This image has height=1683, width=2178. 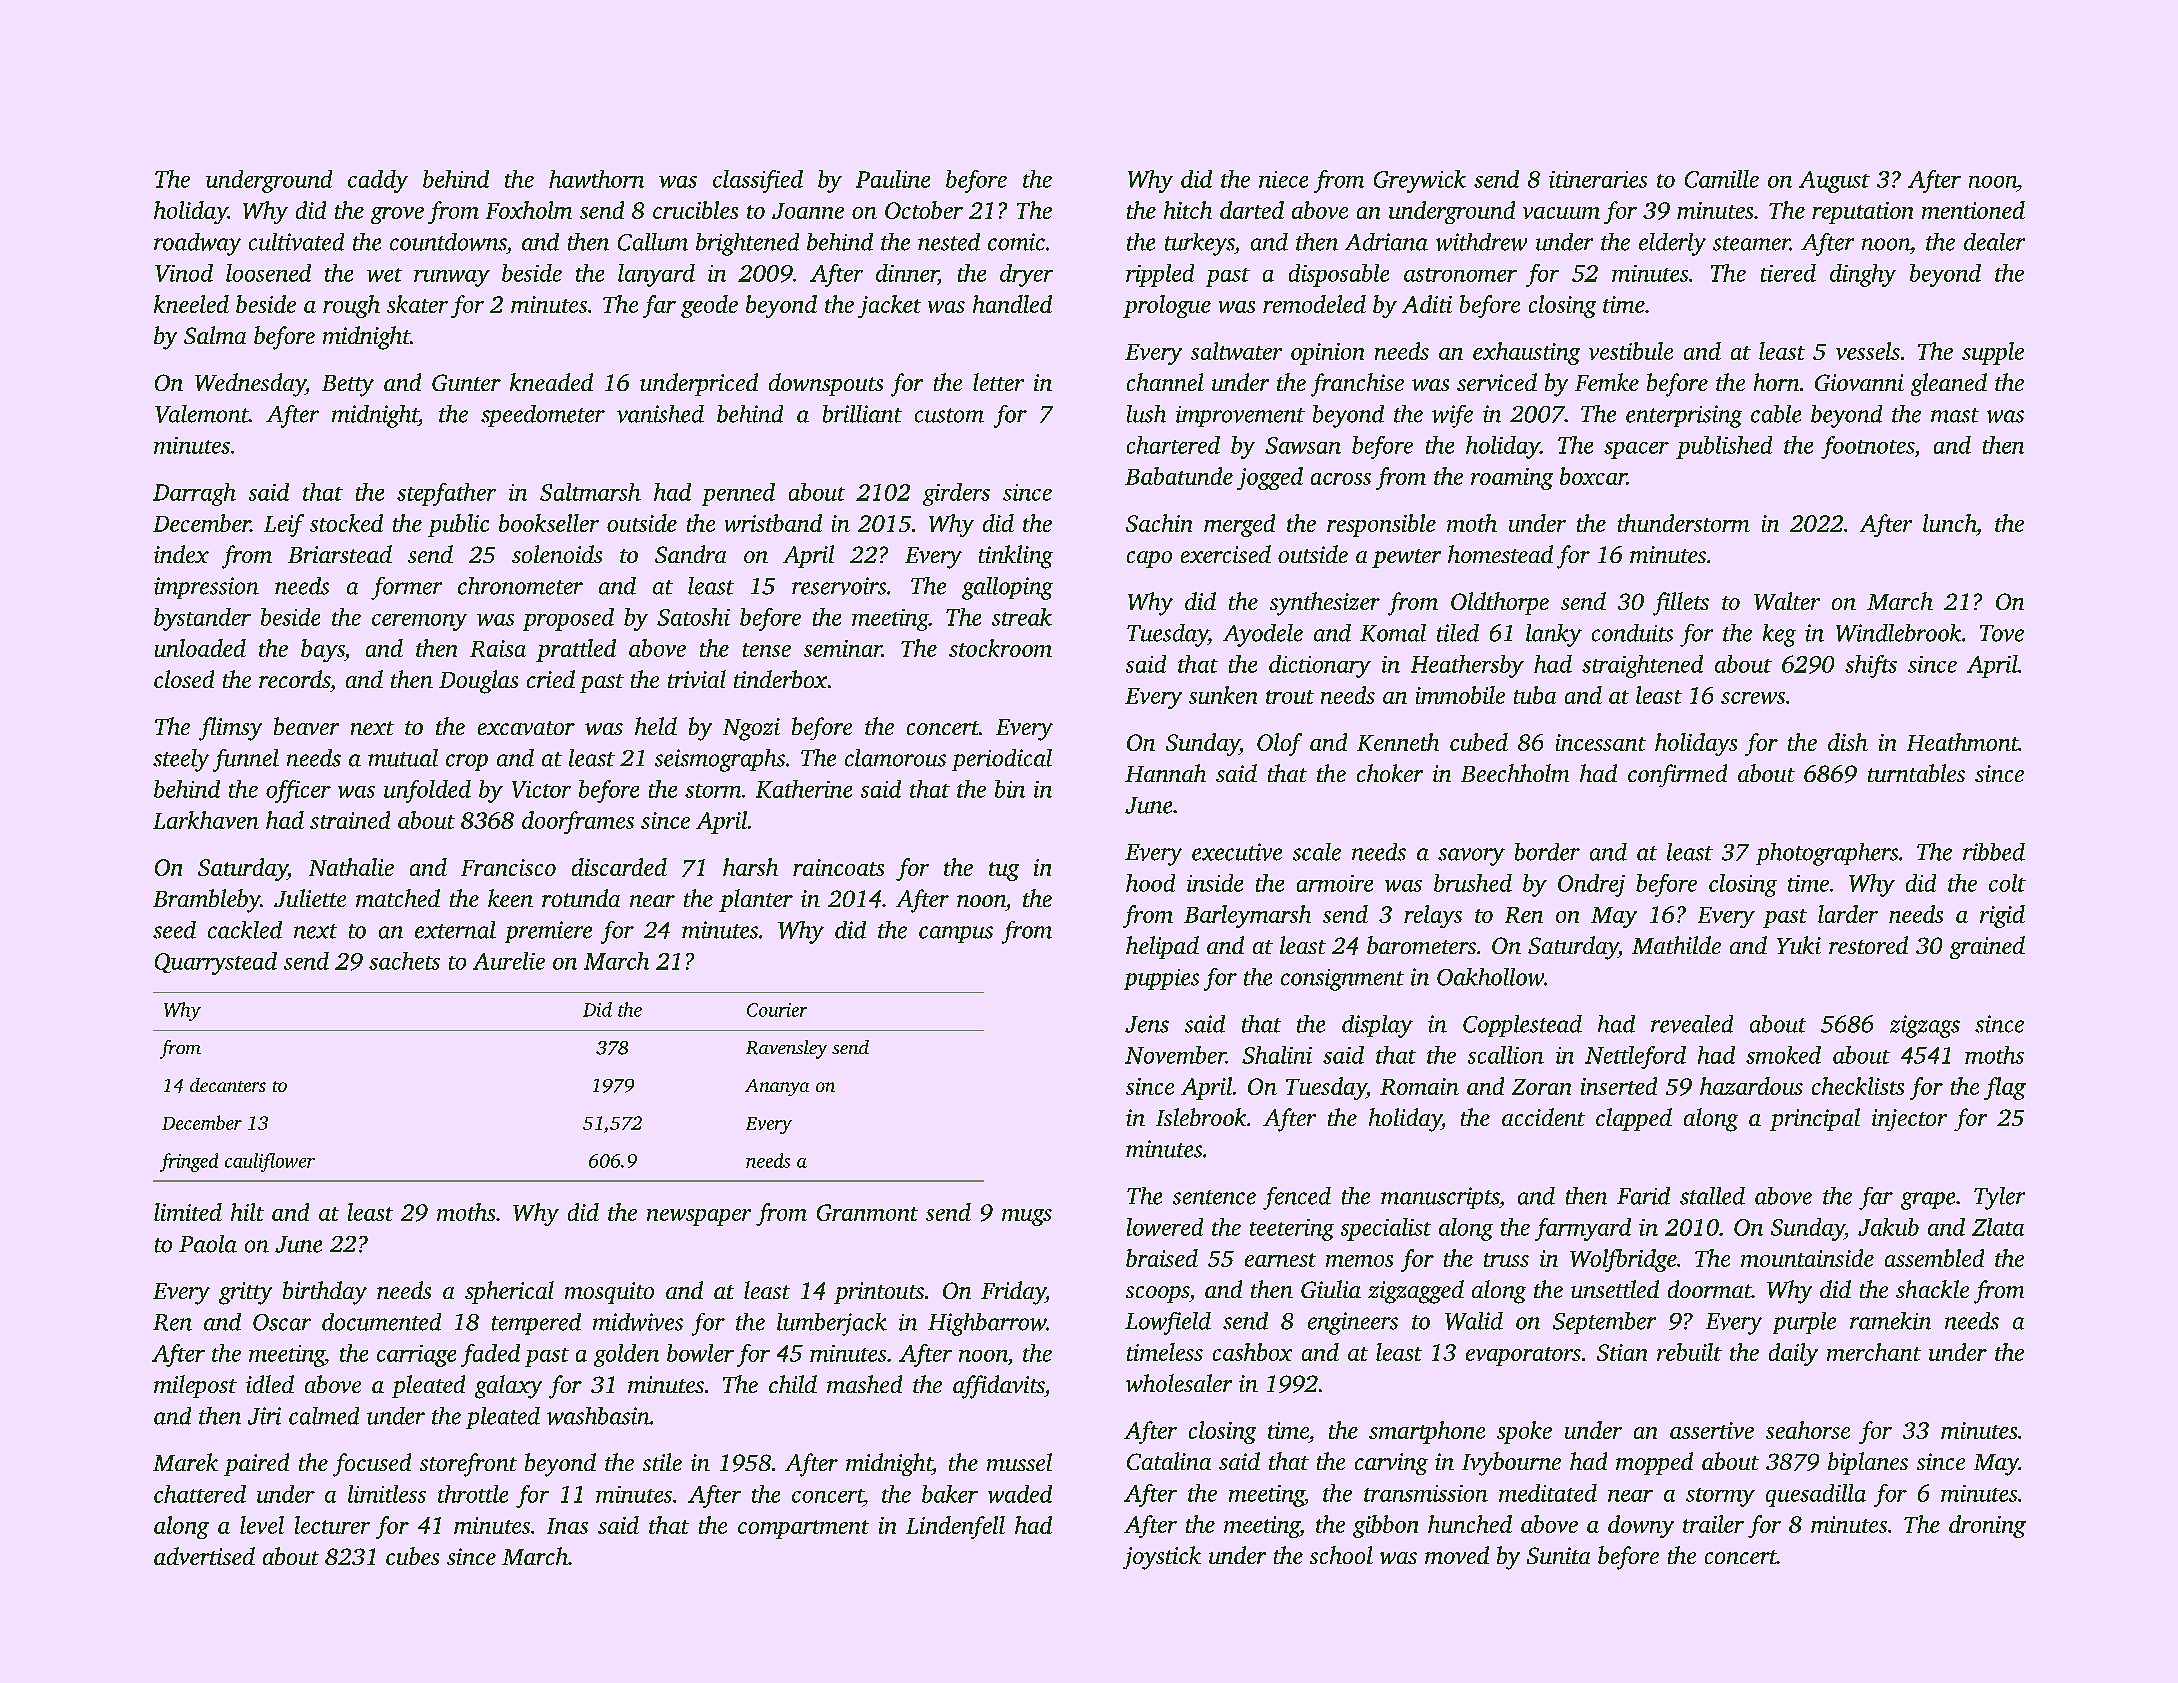 What do you see at coordinates (1558, 1555) in the image?
I see `Sunita` at bounding box center [1558, 1555].
